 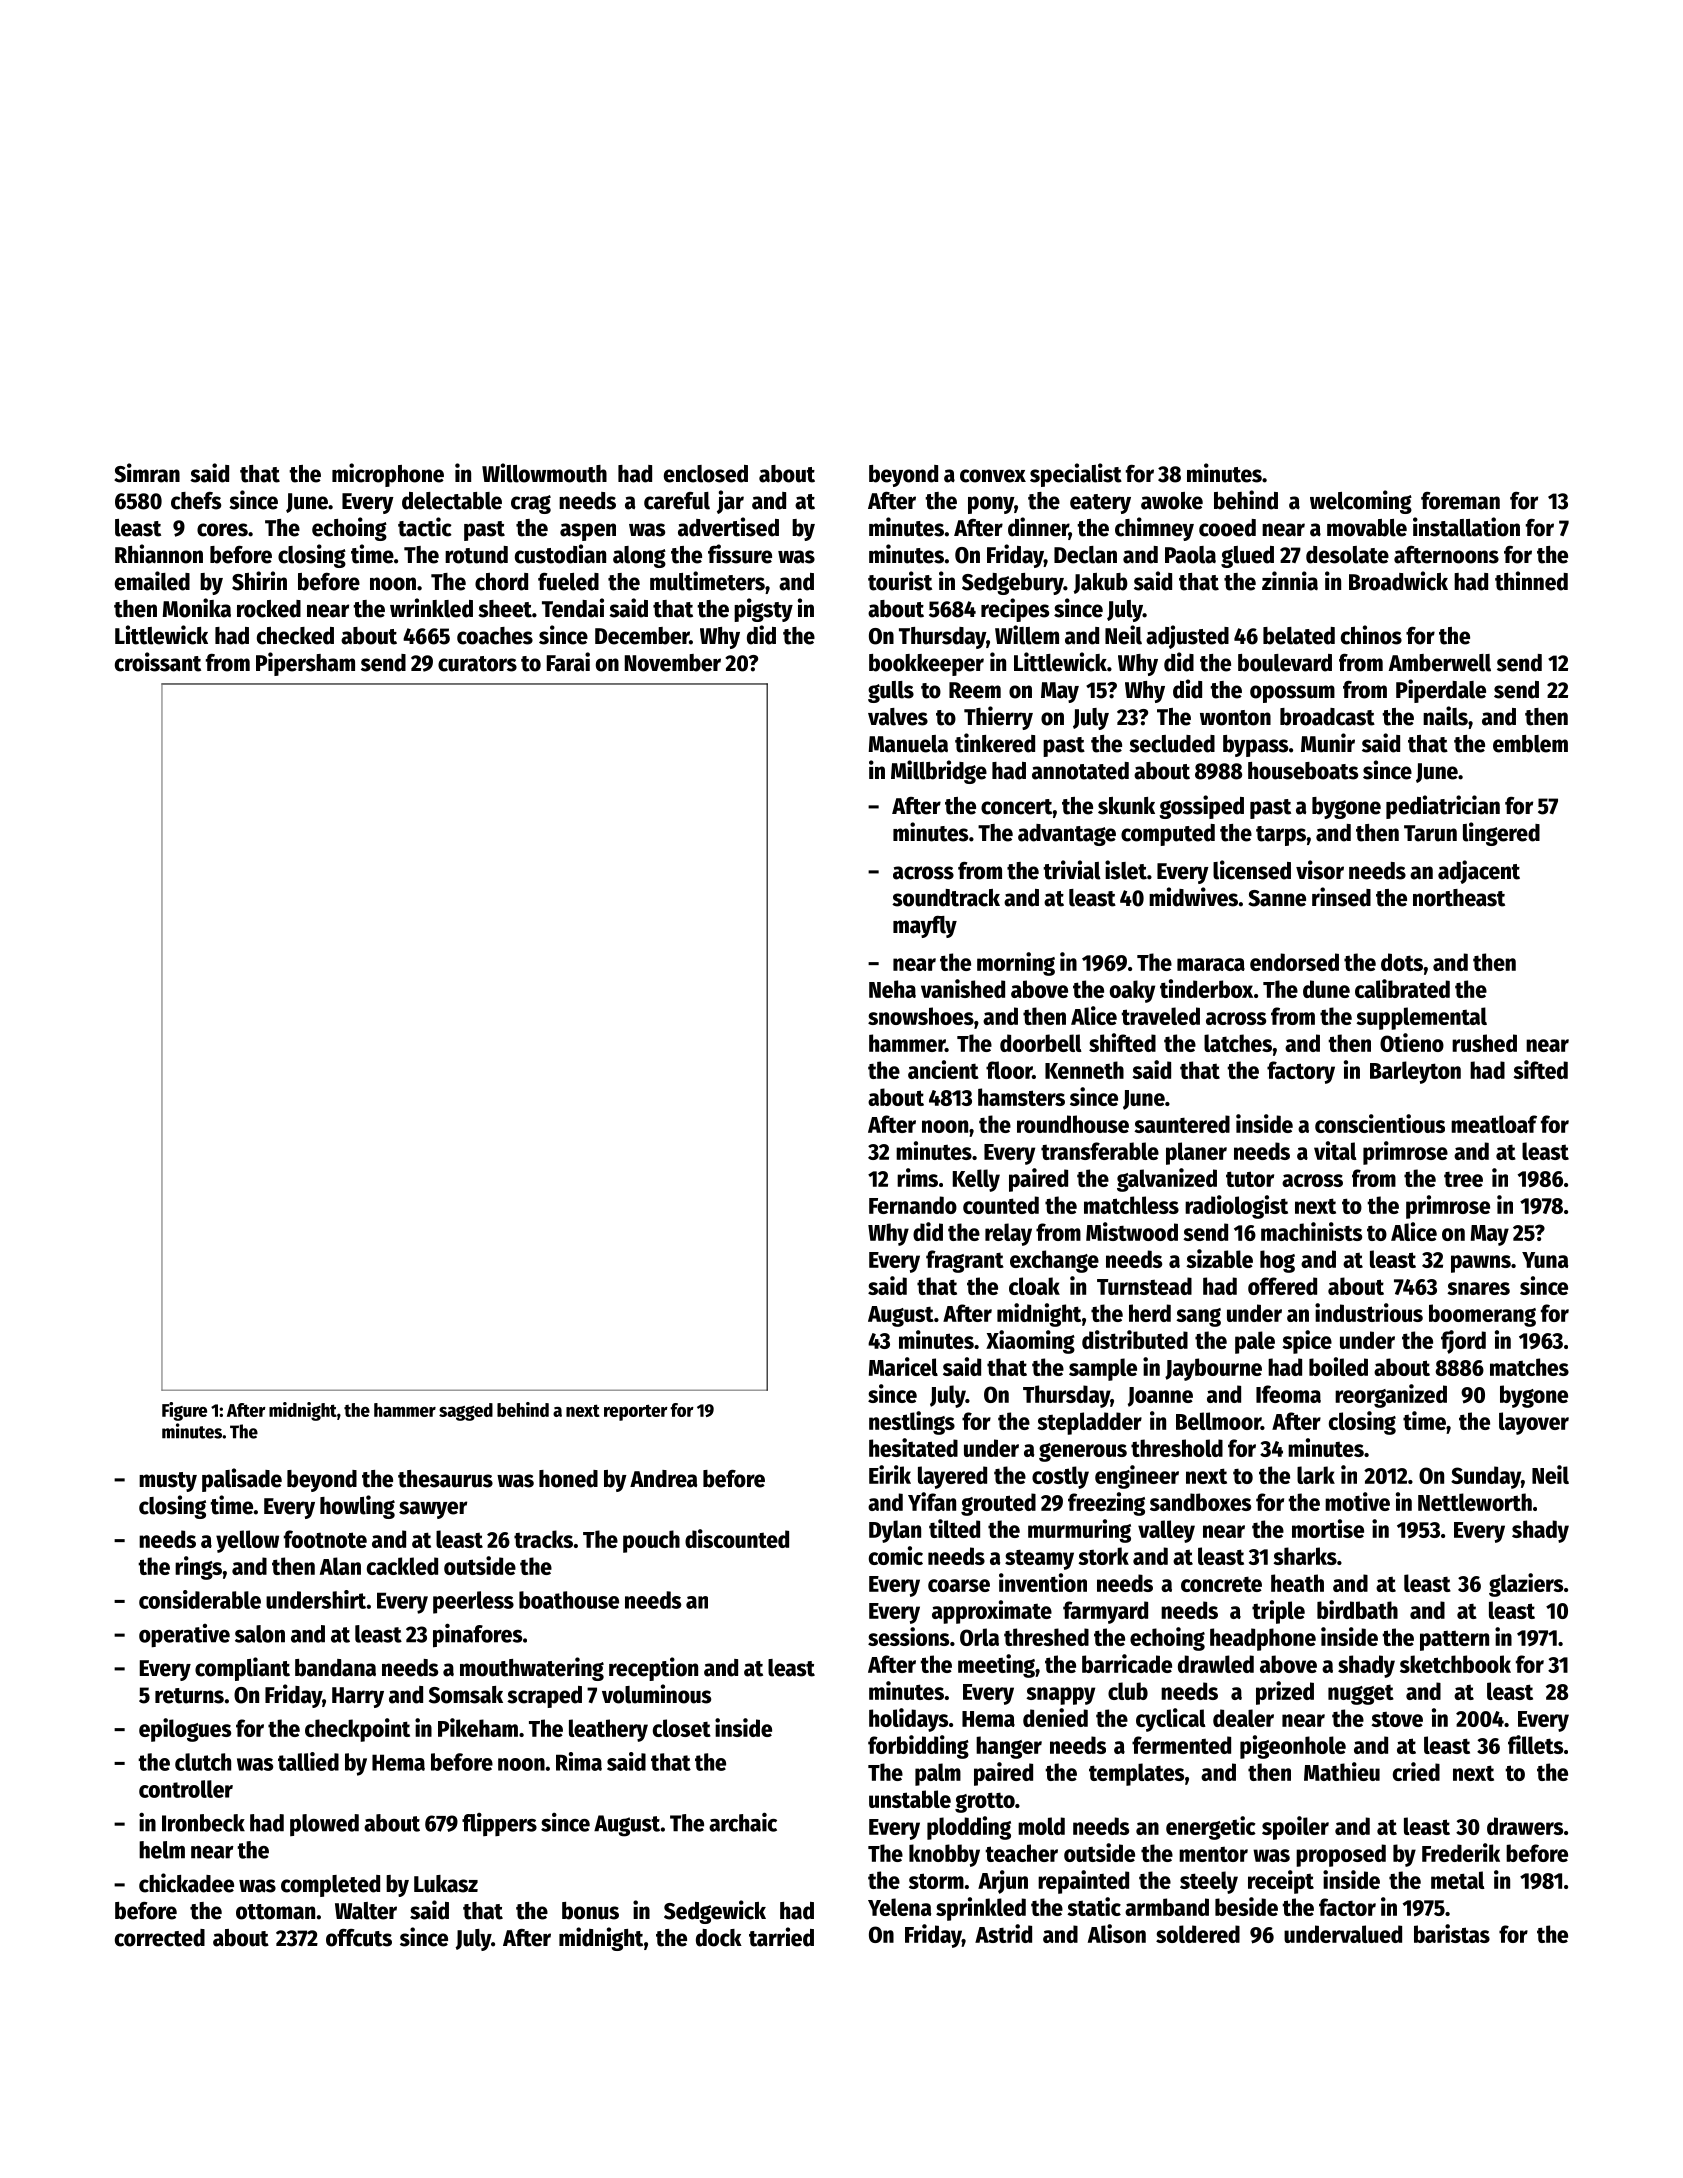 What do you see at coordinates (184, 1636) in the screenshot?
I see `operative` at bounding box center [184, 1636].
